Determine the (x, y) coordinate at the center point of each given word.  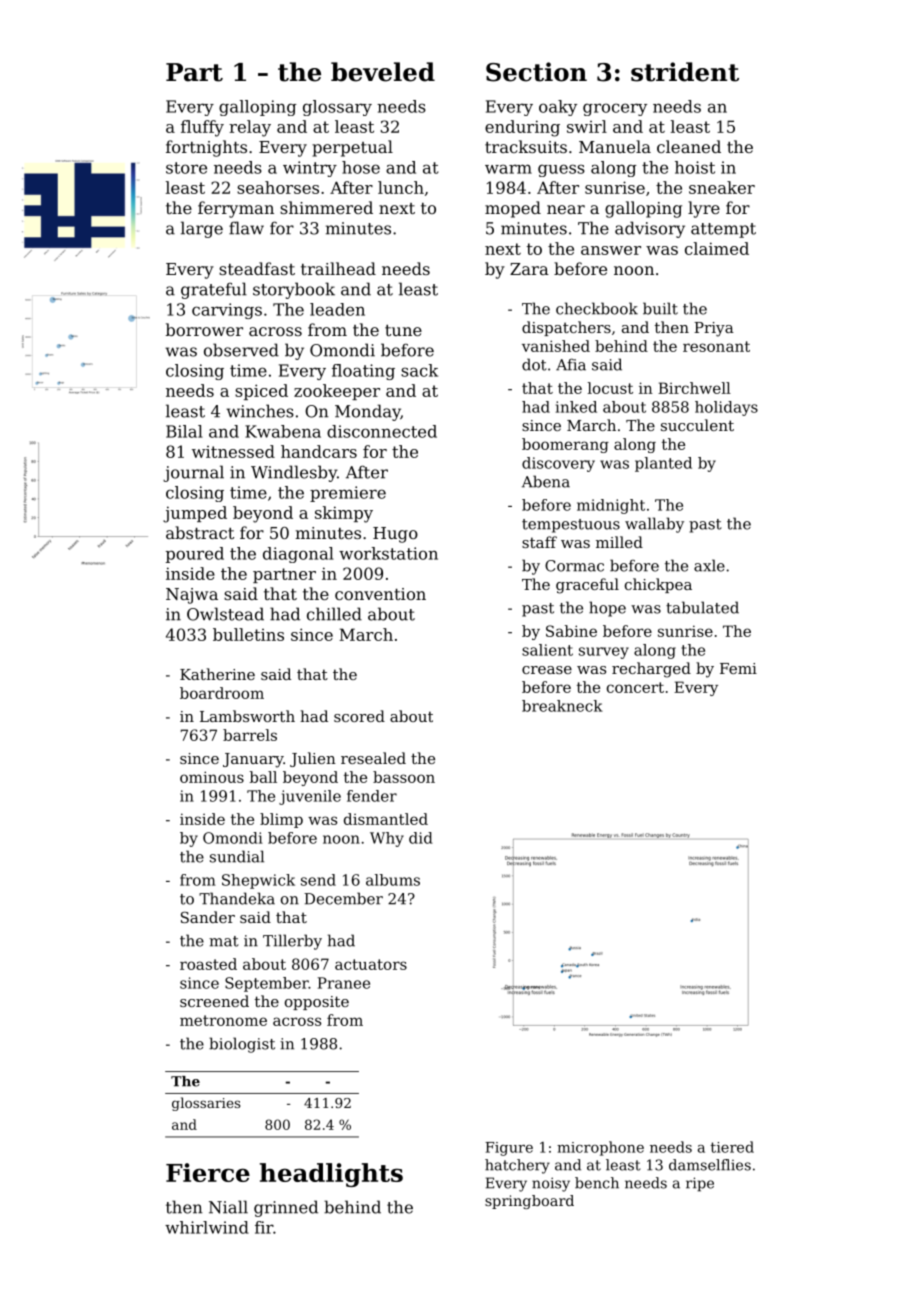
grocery (615, 109)
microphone (600, 1148)
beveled (383, 72)
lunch (401, 187)
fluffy (202, 128)
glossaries (206, 1104)
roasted (208, 964)
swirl (587, 126)
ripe (700, 1184)
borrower (204, 329)
